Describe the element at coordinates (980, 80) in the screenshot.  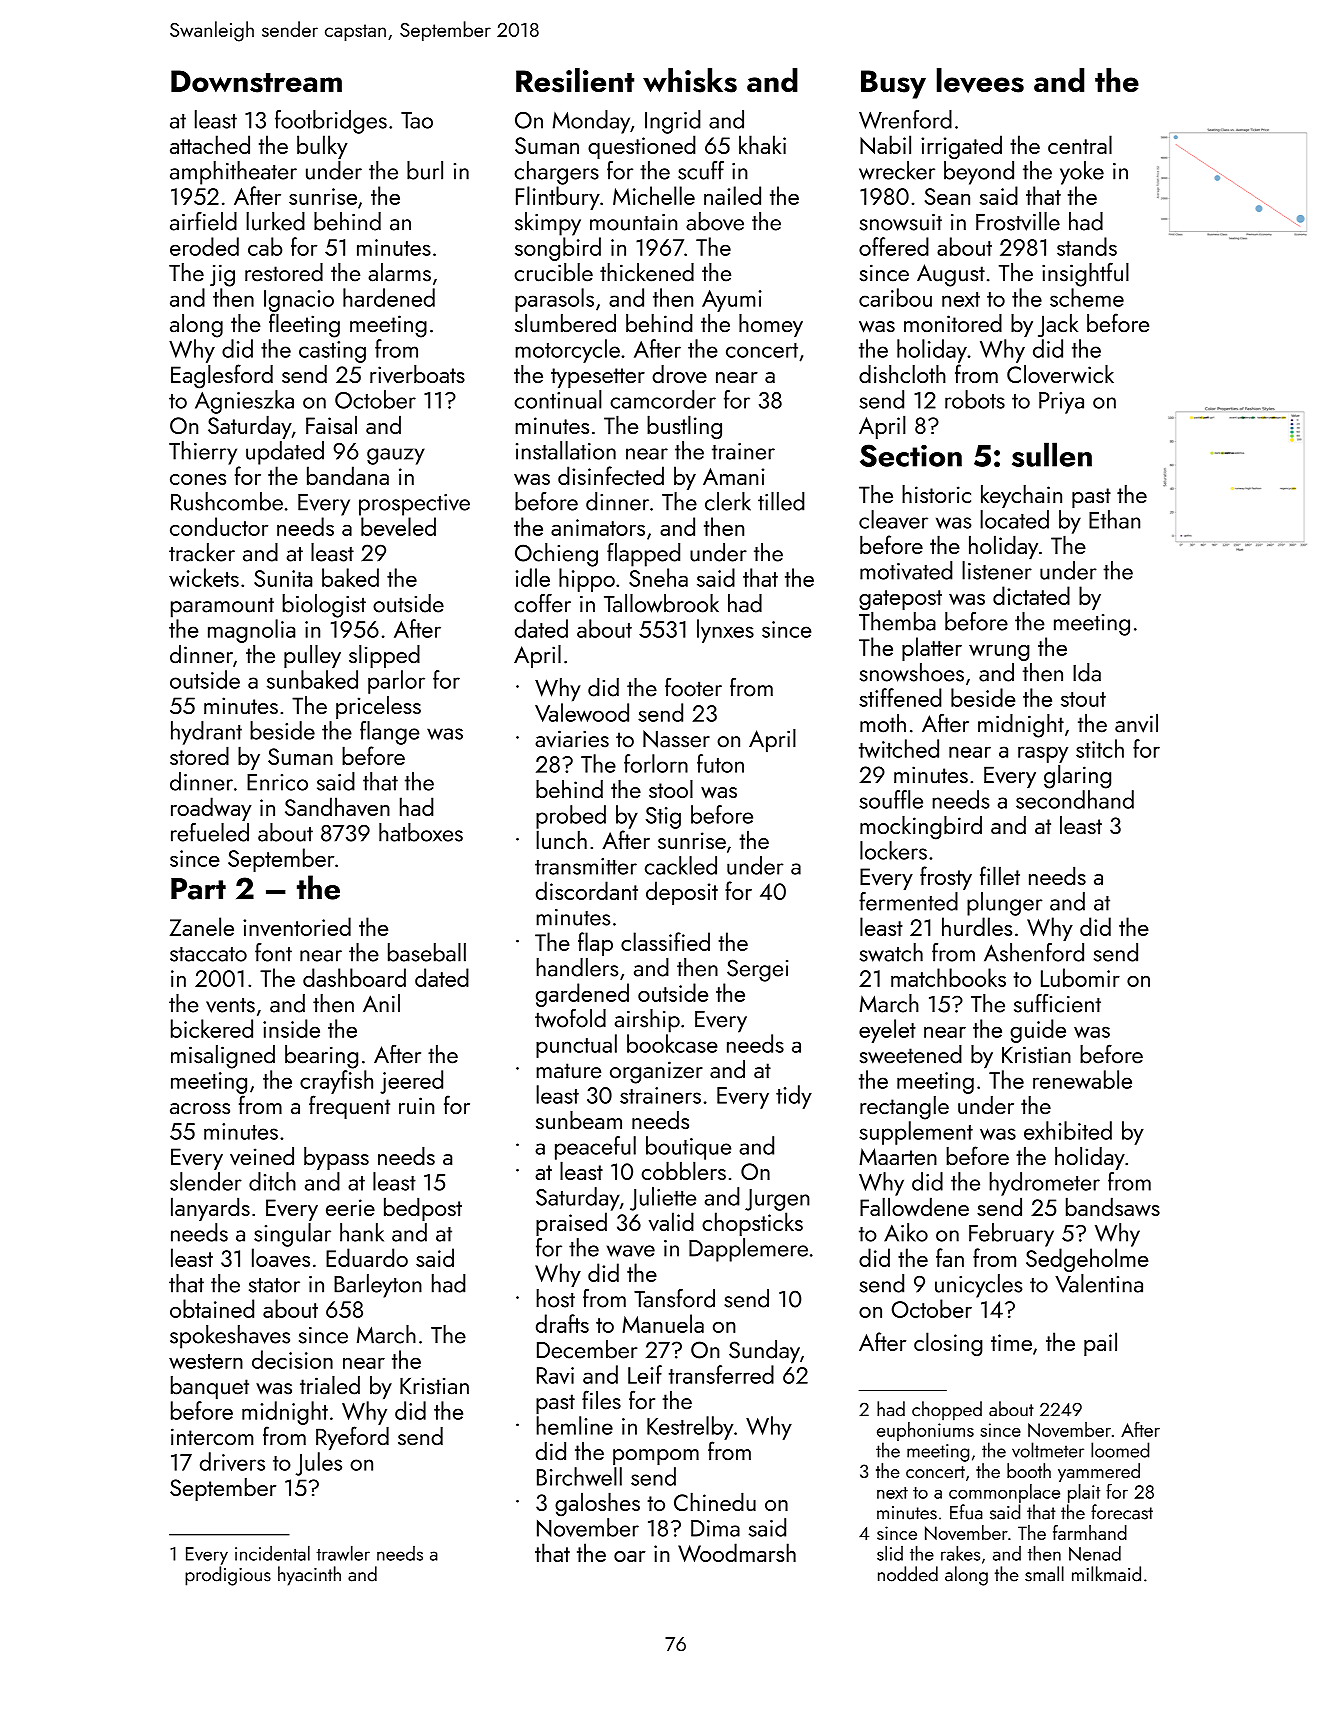
I see `levees` at that location.
